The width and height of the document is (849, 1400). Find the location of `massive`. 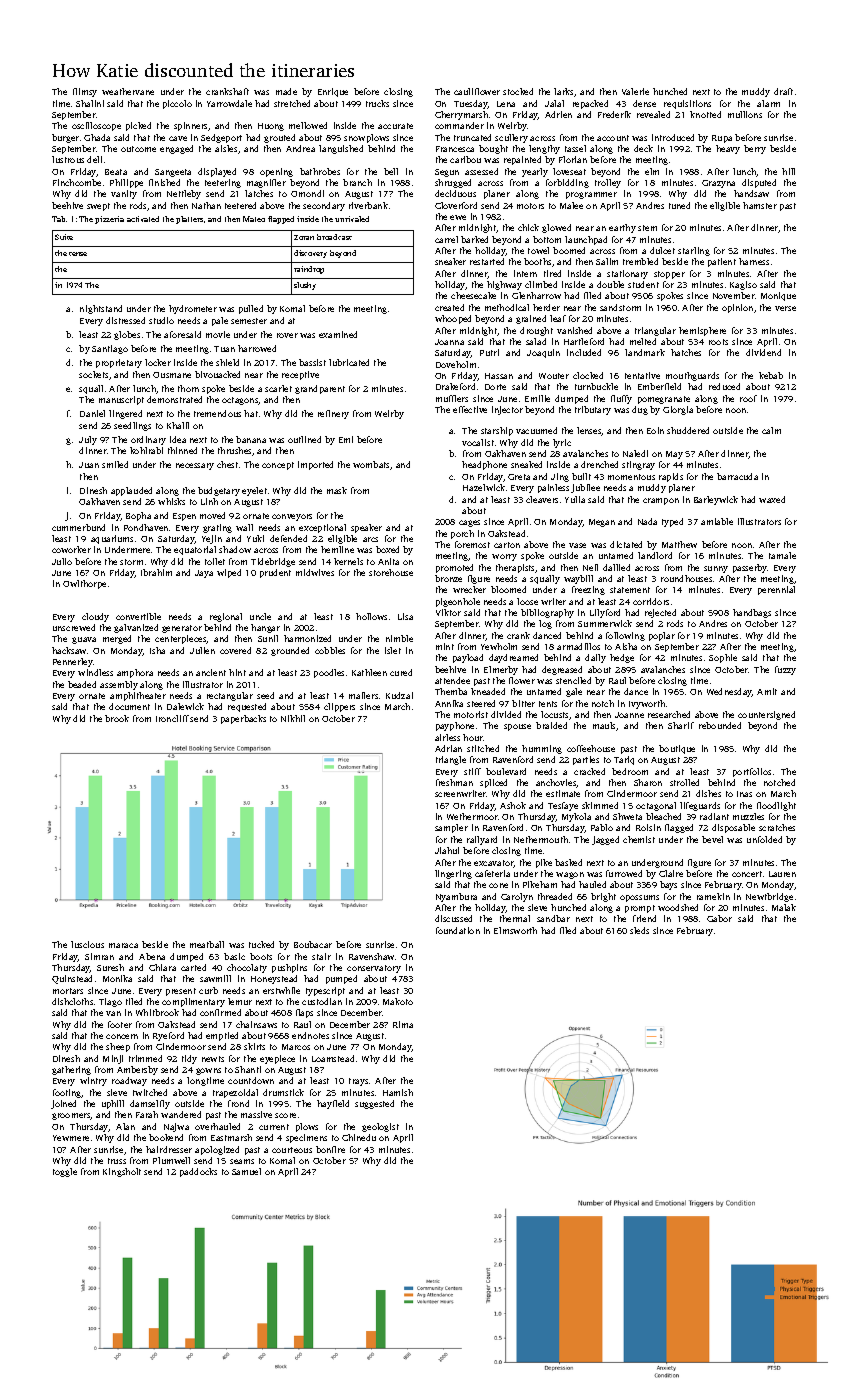

massive is located at coordinates (256, 1114).
